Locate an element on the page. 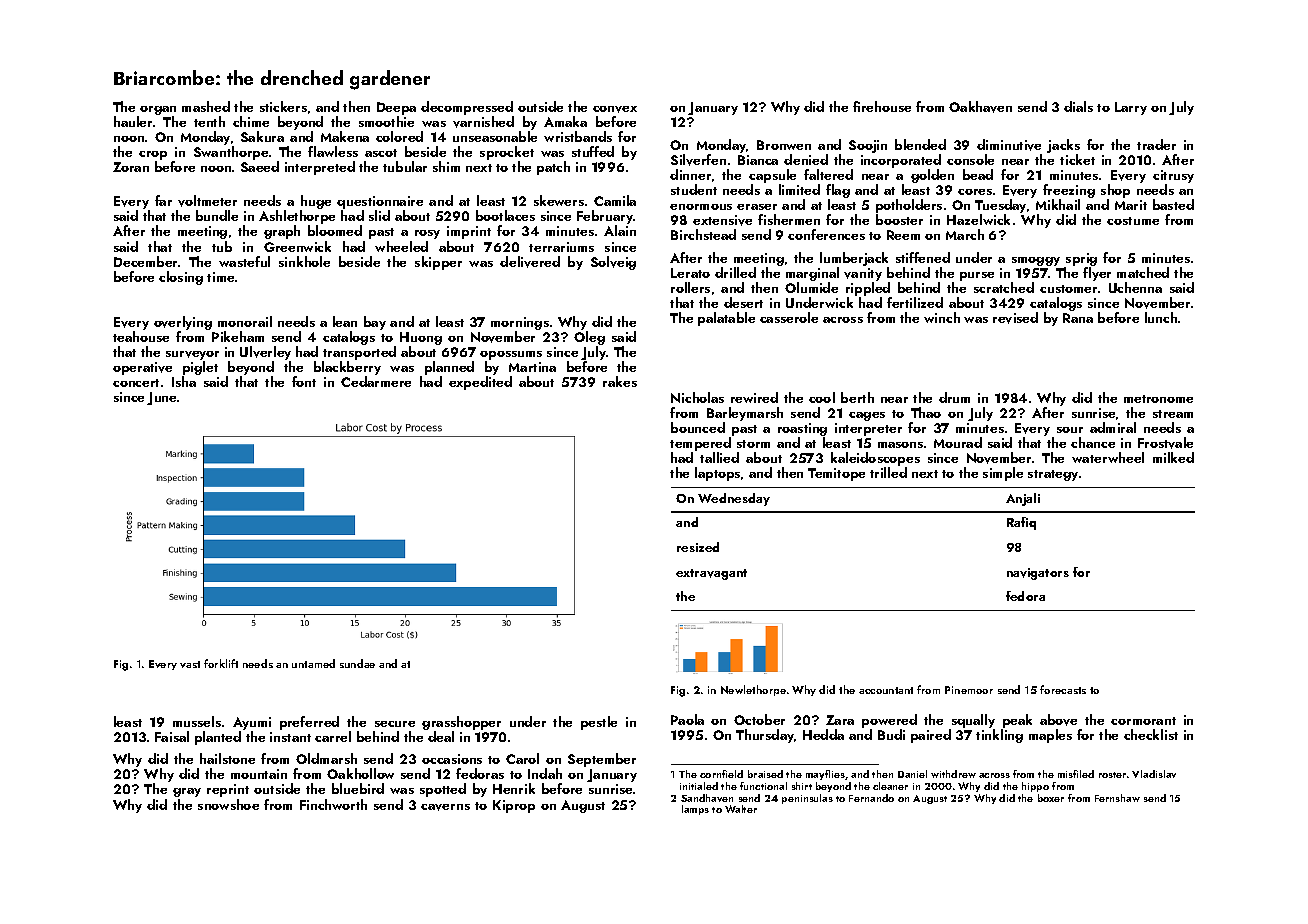  Fernando is located at coordinates (871, 798).
